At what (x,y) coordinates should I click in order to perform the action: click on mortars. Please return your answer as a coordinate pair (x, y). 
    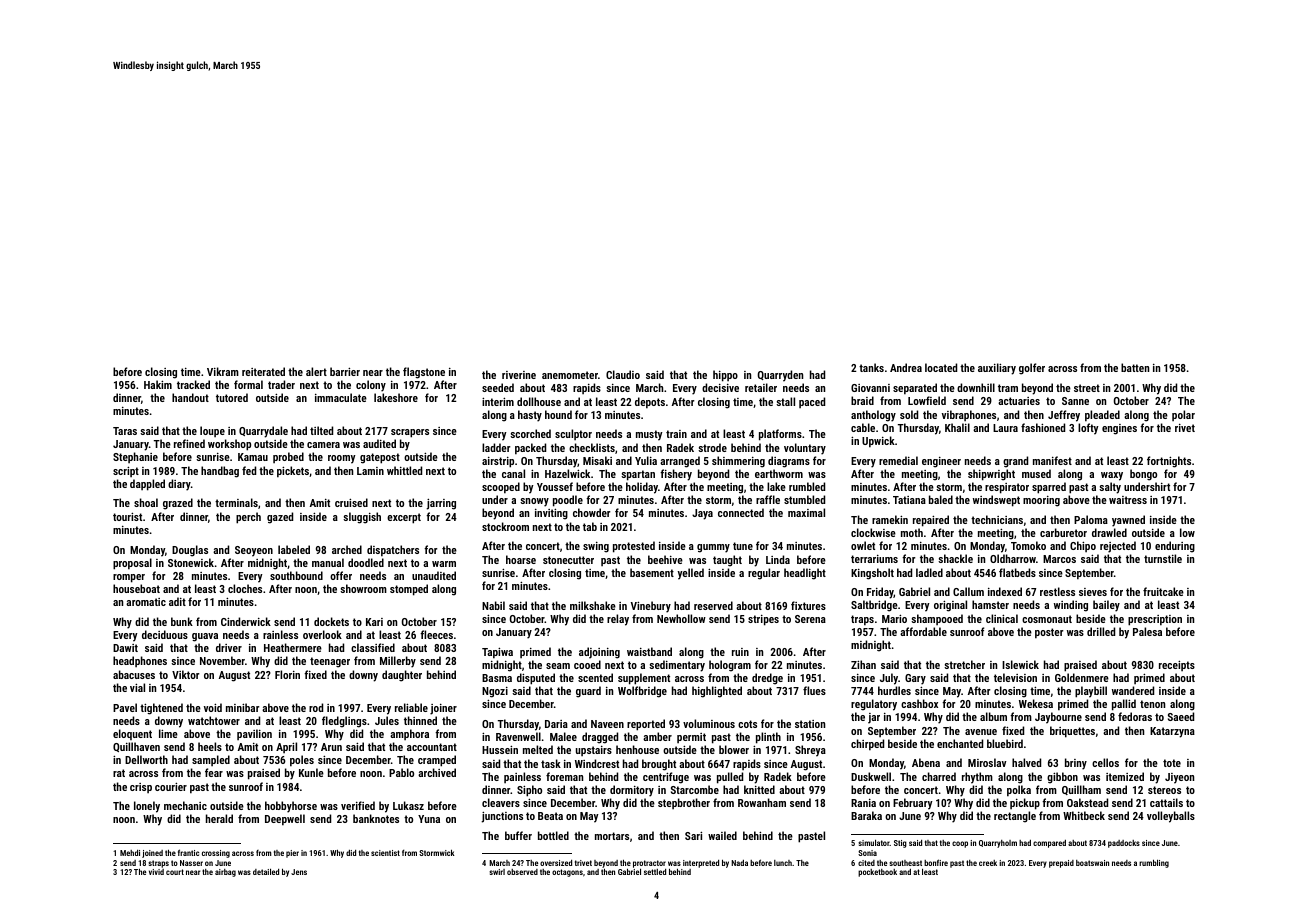
    Looking at the image, I should click on (612, 836).
